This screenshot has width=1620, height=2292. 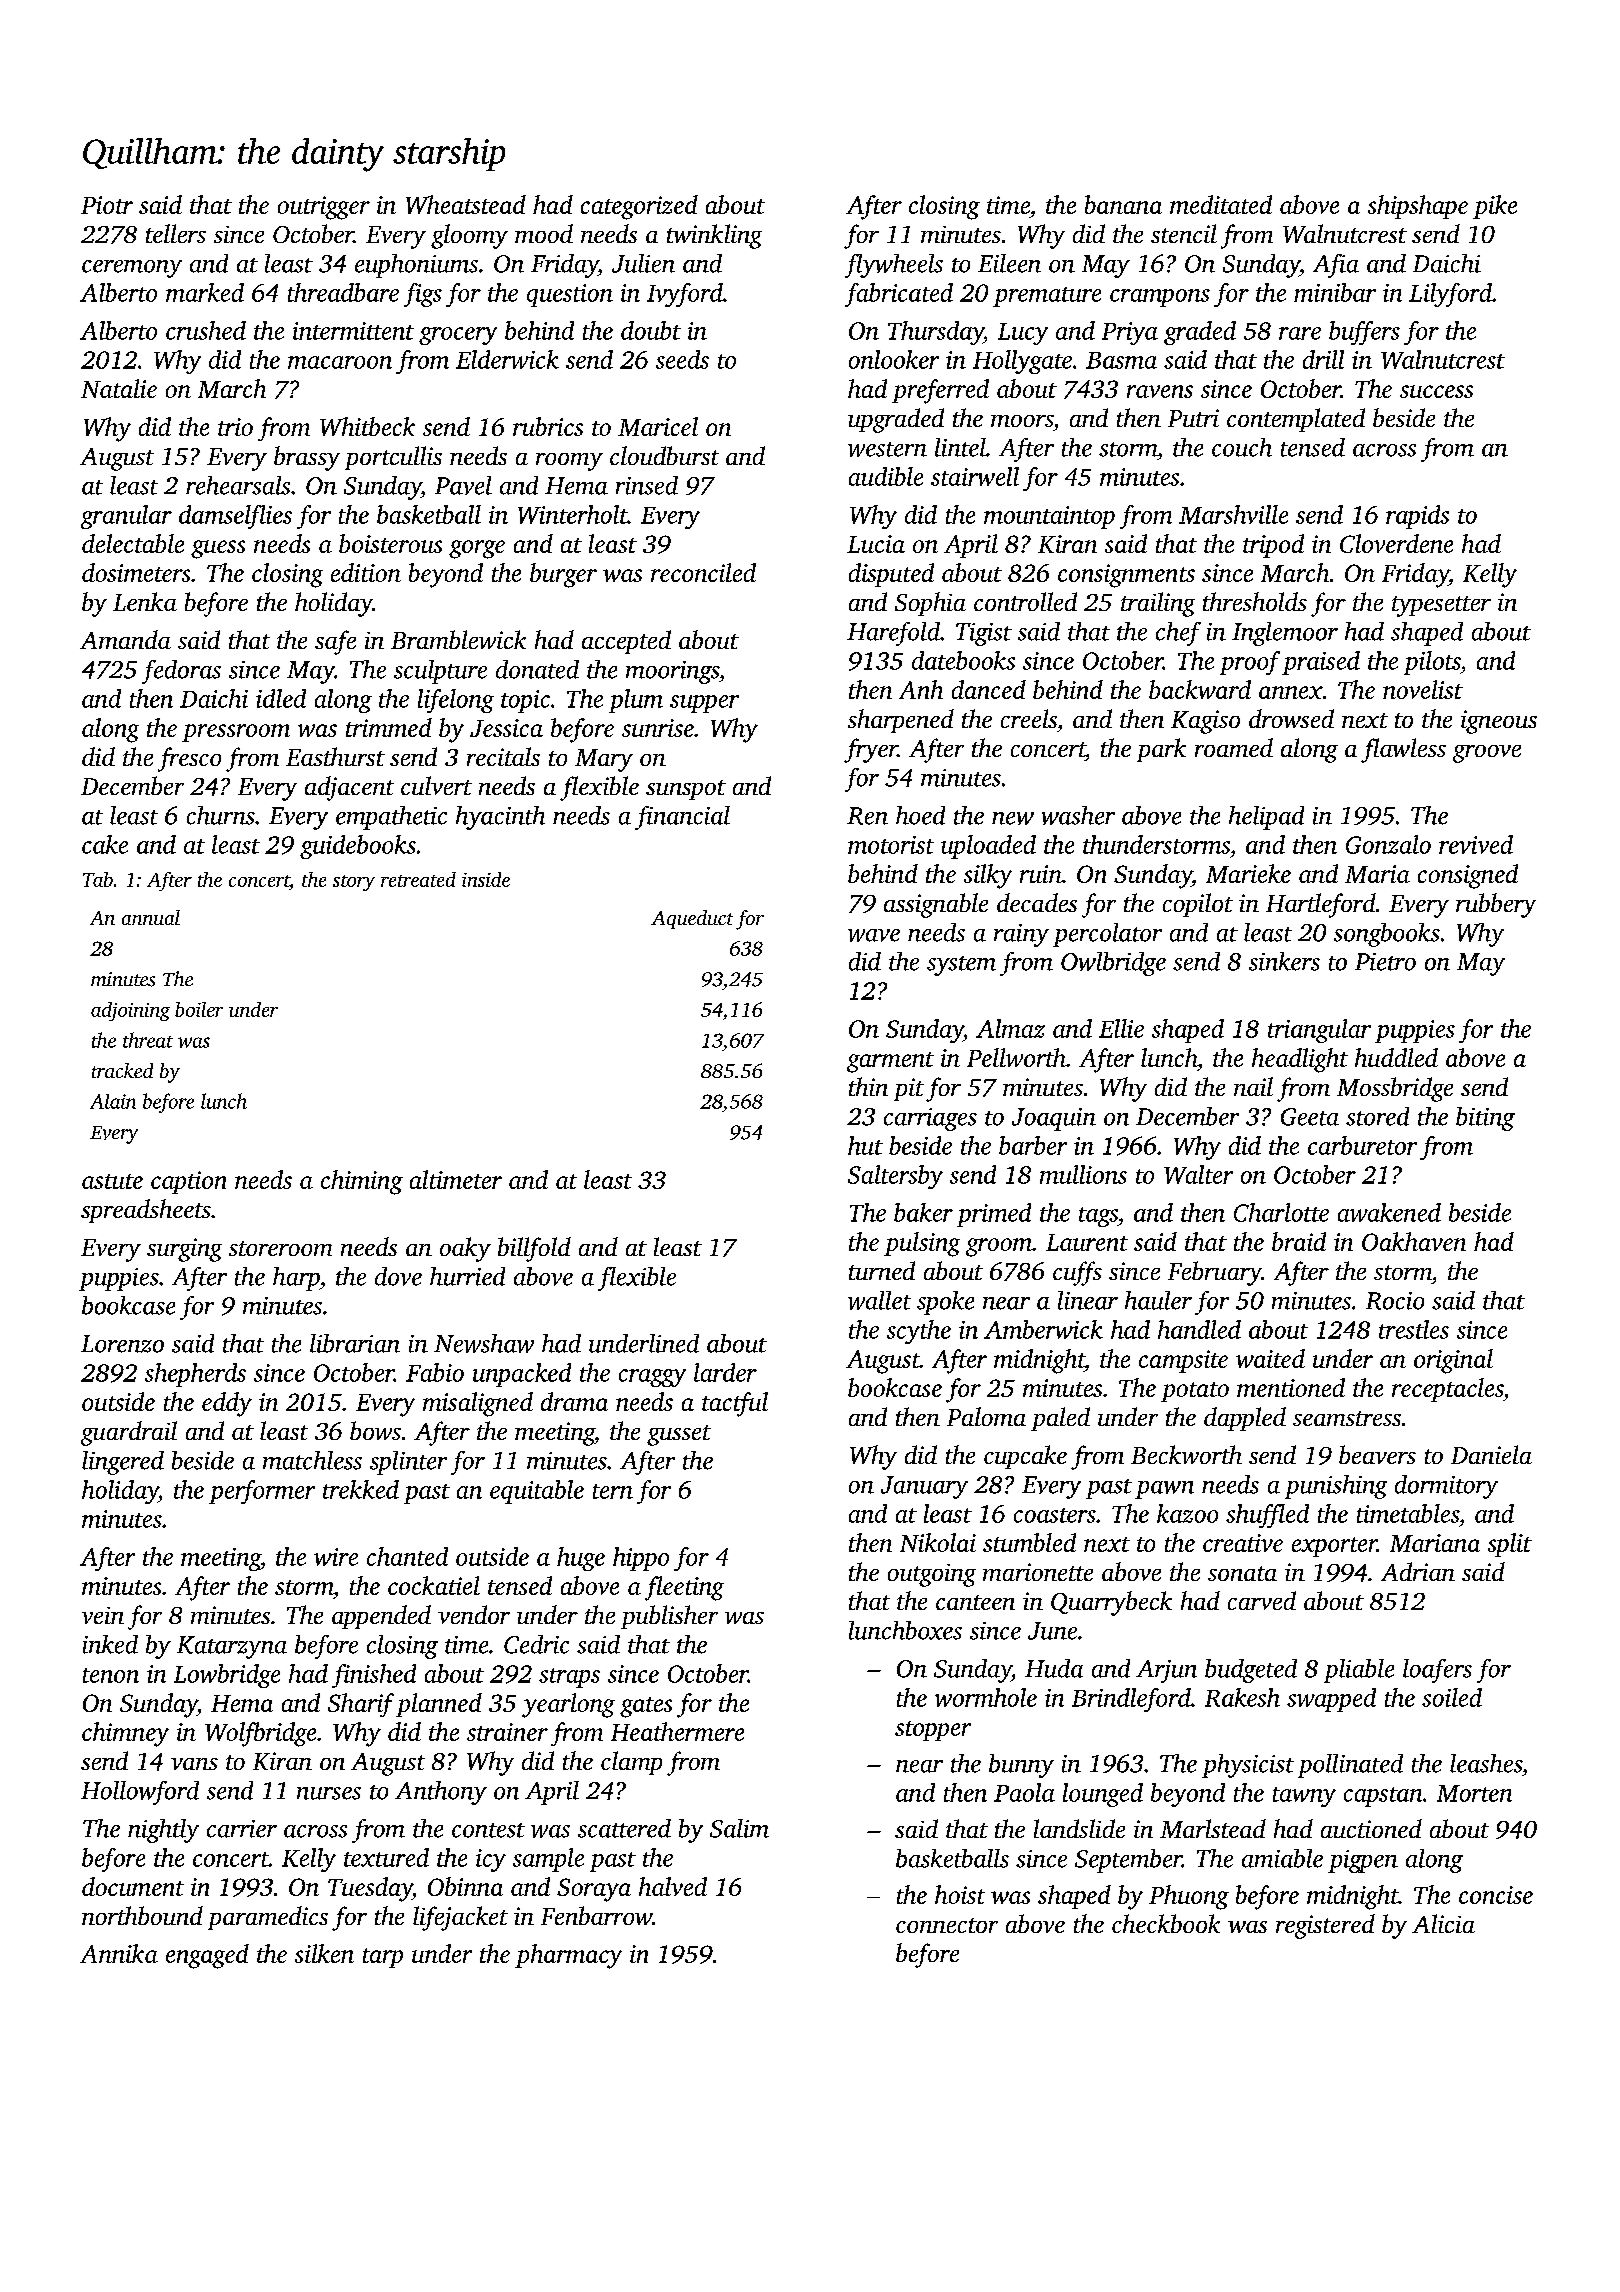 I want to click on Amanda, so click(x=125, y=639).
